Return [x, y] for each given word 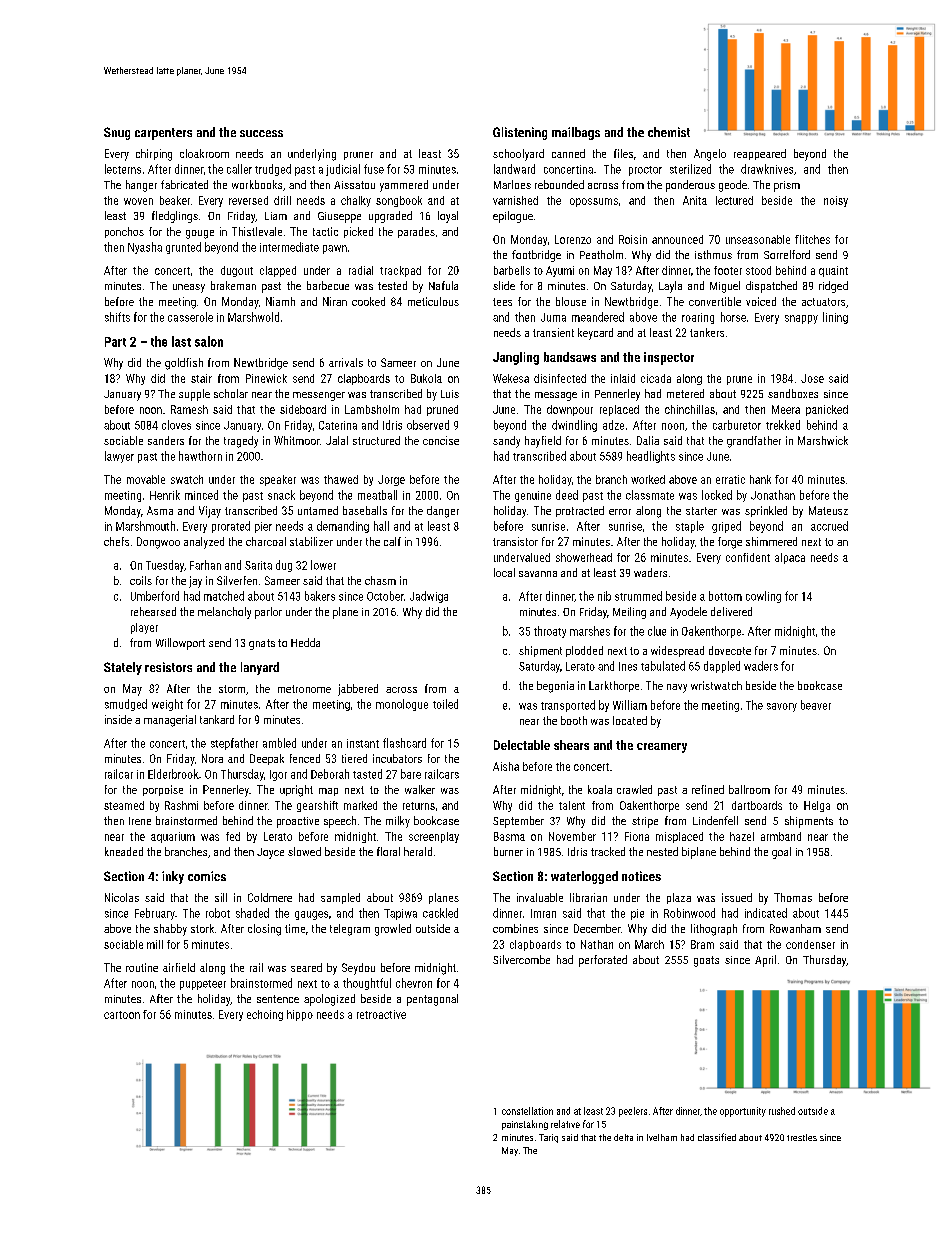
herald [418, 851]
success [261, 133]
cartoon [122, 1015]
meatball [377, 495]
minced [201, 495]
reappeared [760, 154]
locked [717, 495]
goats [706, 961]
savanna [538, 574]
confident [748, 557]
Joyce [270, 853]
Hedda [305, 642]
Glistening [520, 133]
